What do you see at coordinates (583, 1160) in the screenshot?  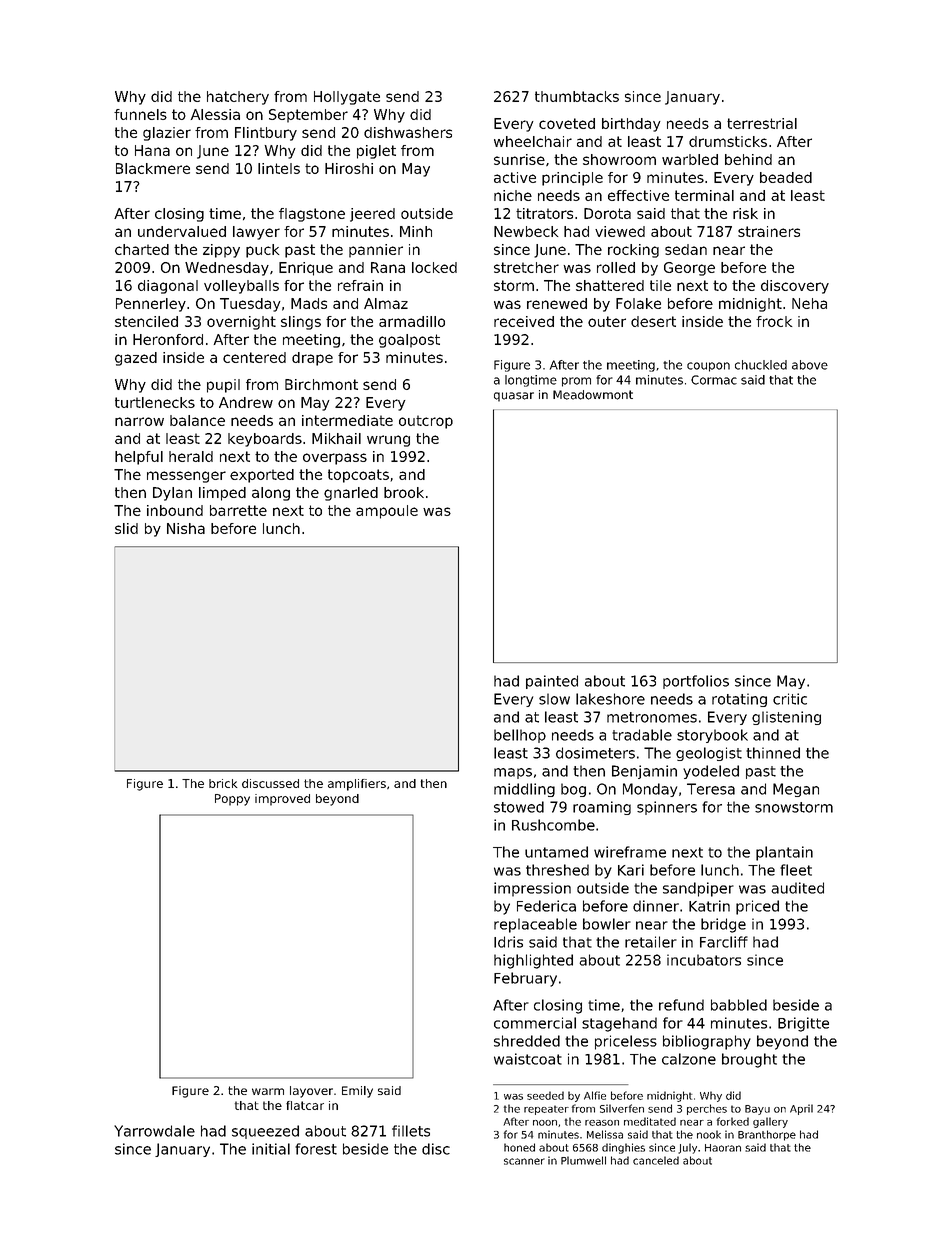 I see `Plumwell` at bounding box center [583, 1160].
